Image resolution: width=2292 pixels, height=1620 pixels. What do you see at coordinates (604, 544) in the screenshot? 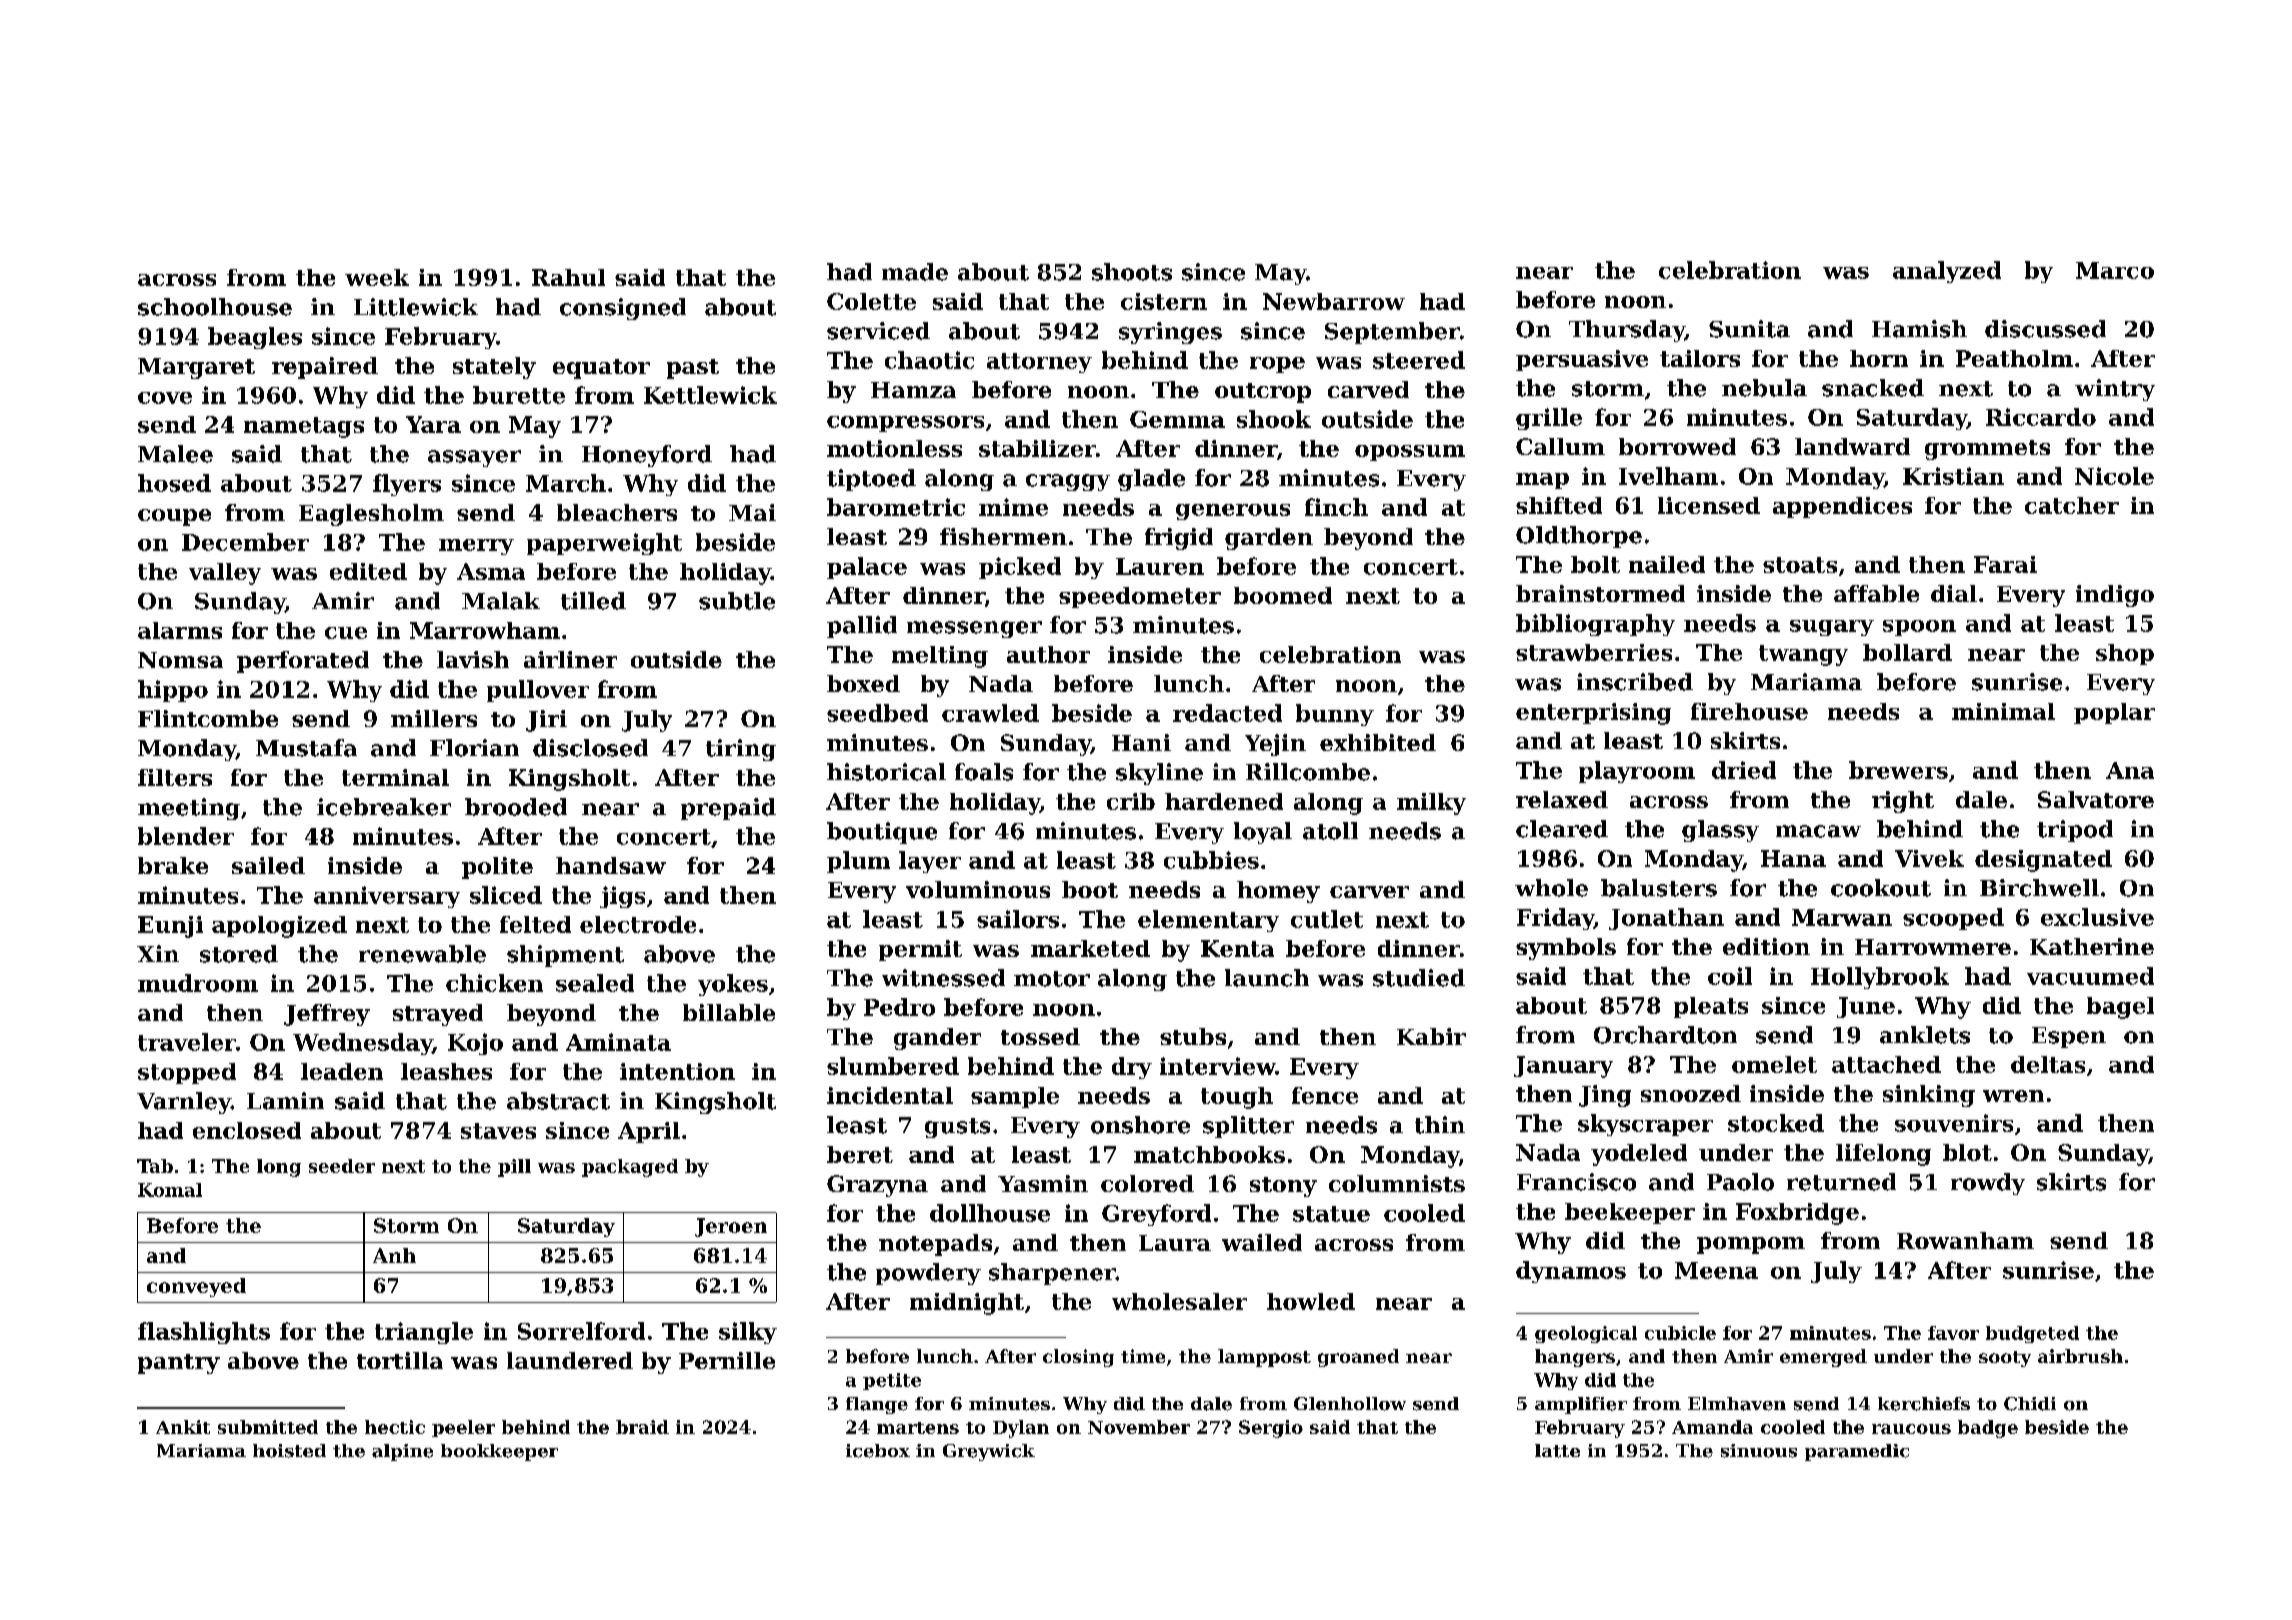
I see `paperweight` at bounding box center [604, 544].
